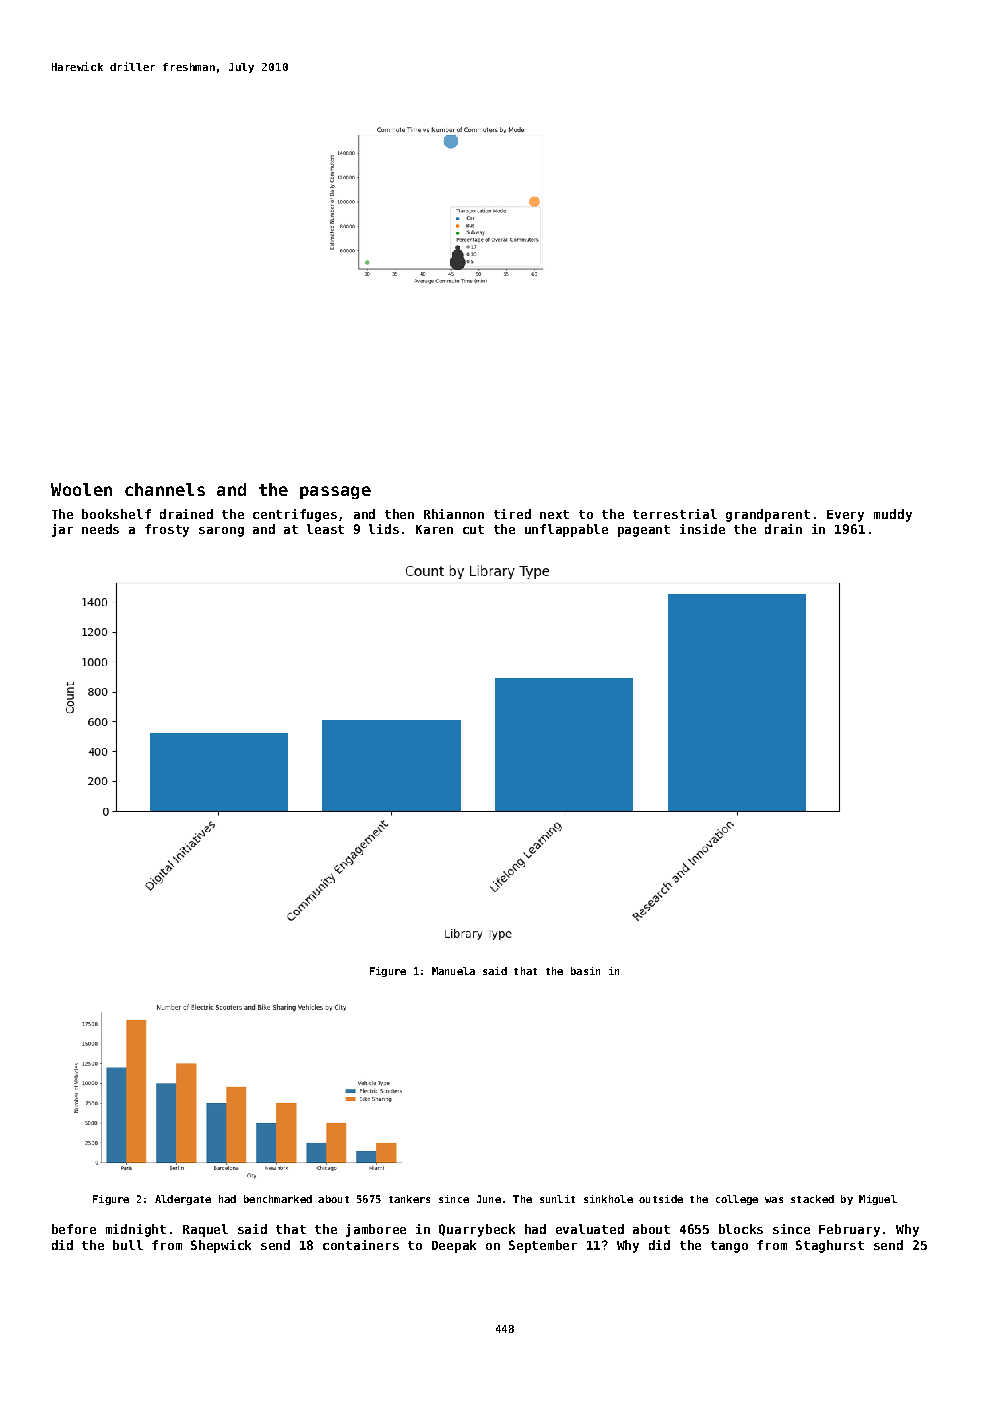 The width and height of the screenshot is (989, 1405). I want to click on Deepak, so click(454, 1246).
